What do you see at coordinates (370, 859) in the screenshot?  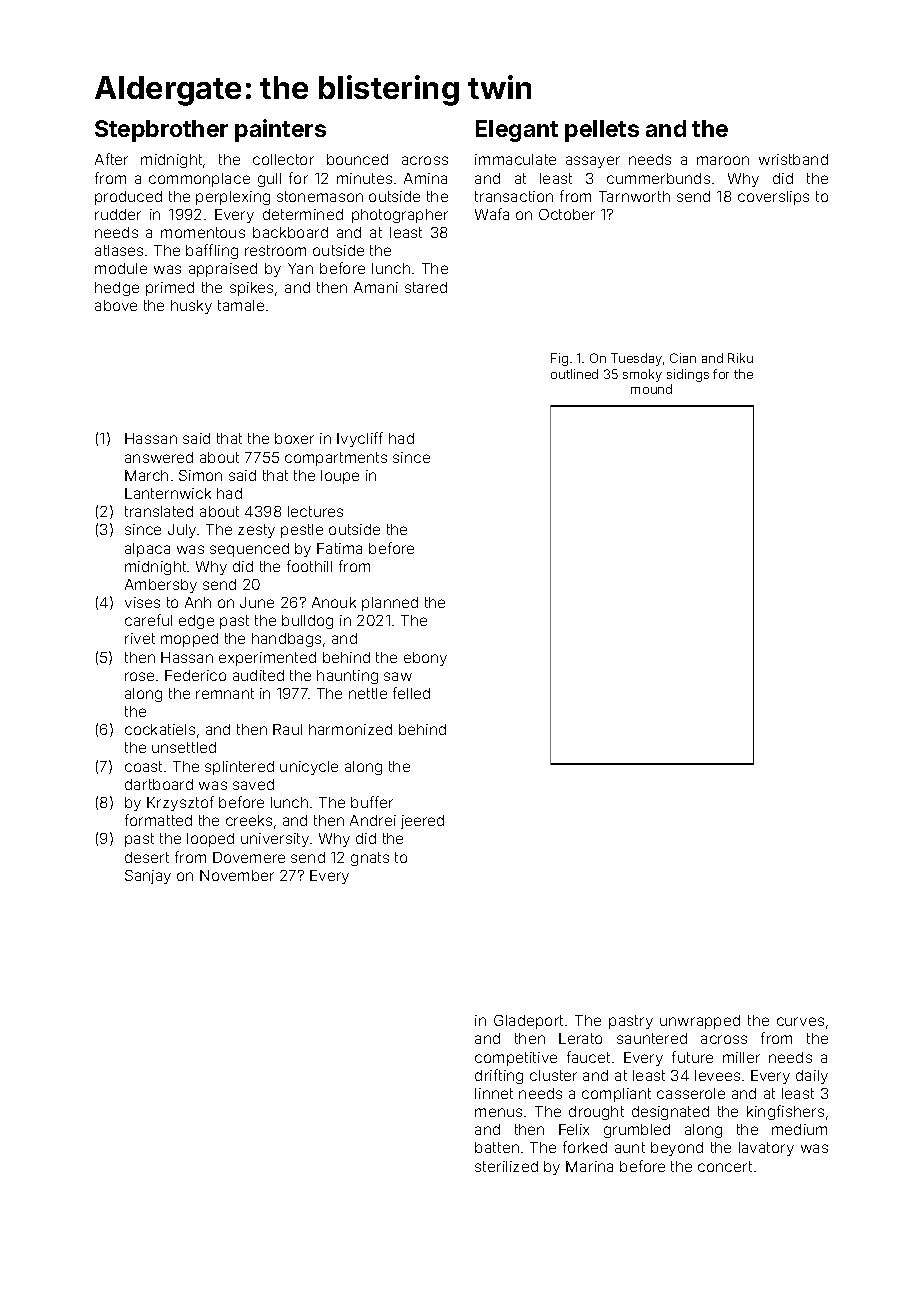 I see `gnats` at bounding box center [370, 859].
